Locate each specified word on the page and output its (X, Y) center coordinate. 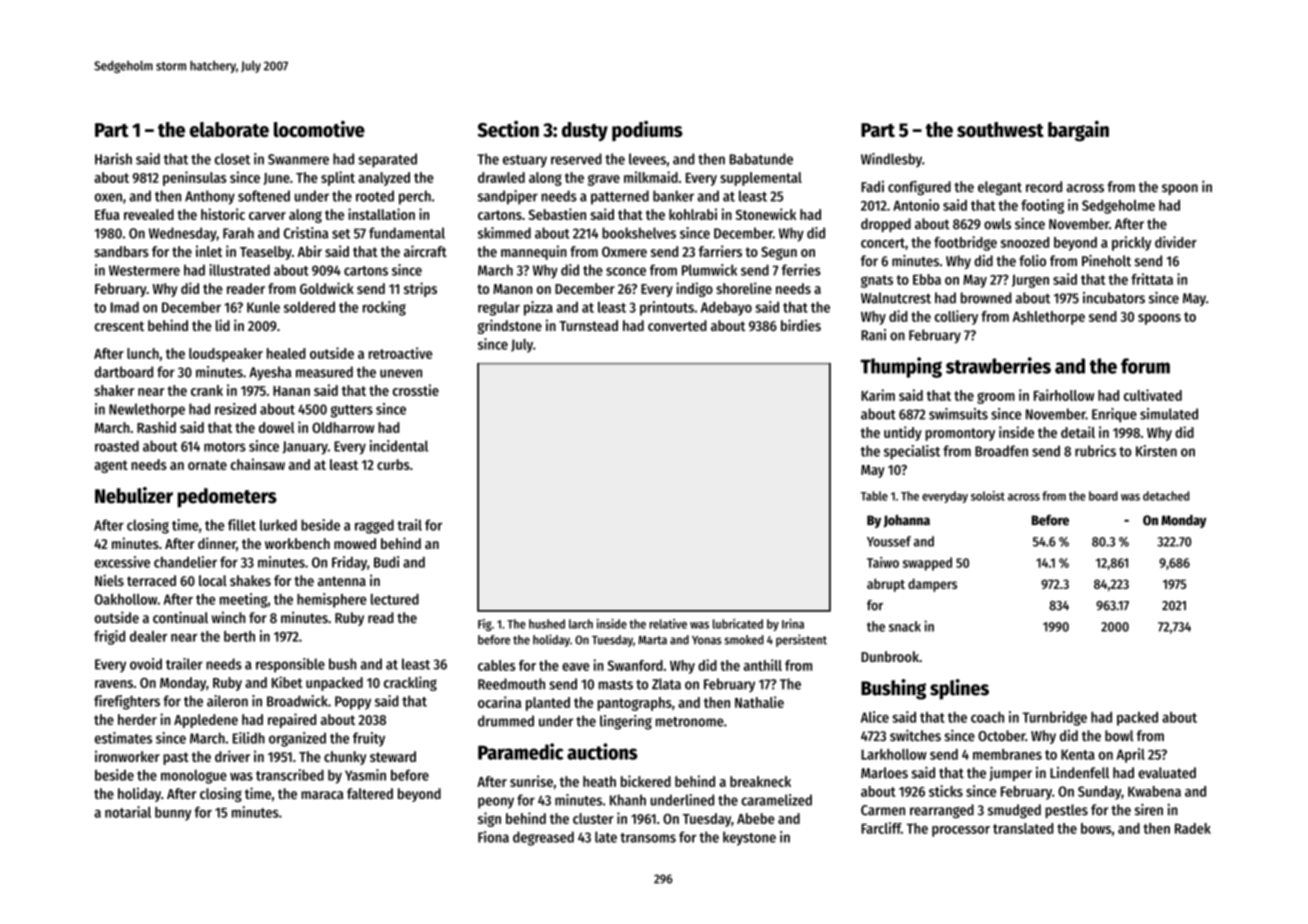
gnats (877, 281)
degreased (543, 838)
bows (1096, 828)
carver (267, 216)
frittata (1152, 279)
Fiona (493, 837)
